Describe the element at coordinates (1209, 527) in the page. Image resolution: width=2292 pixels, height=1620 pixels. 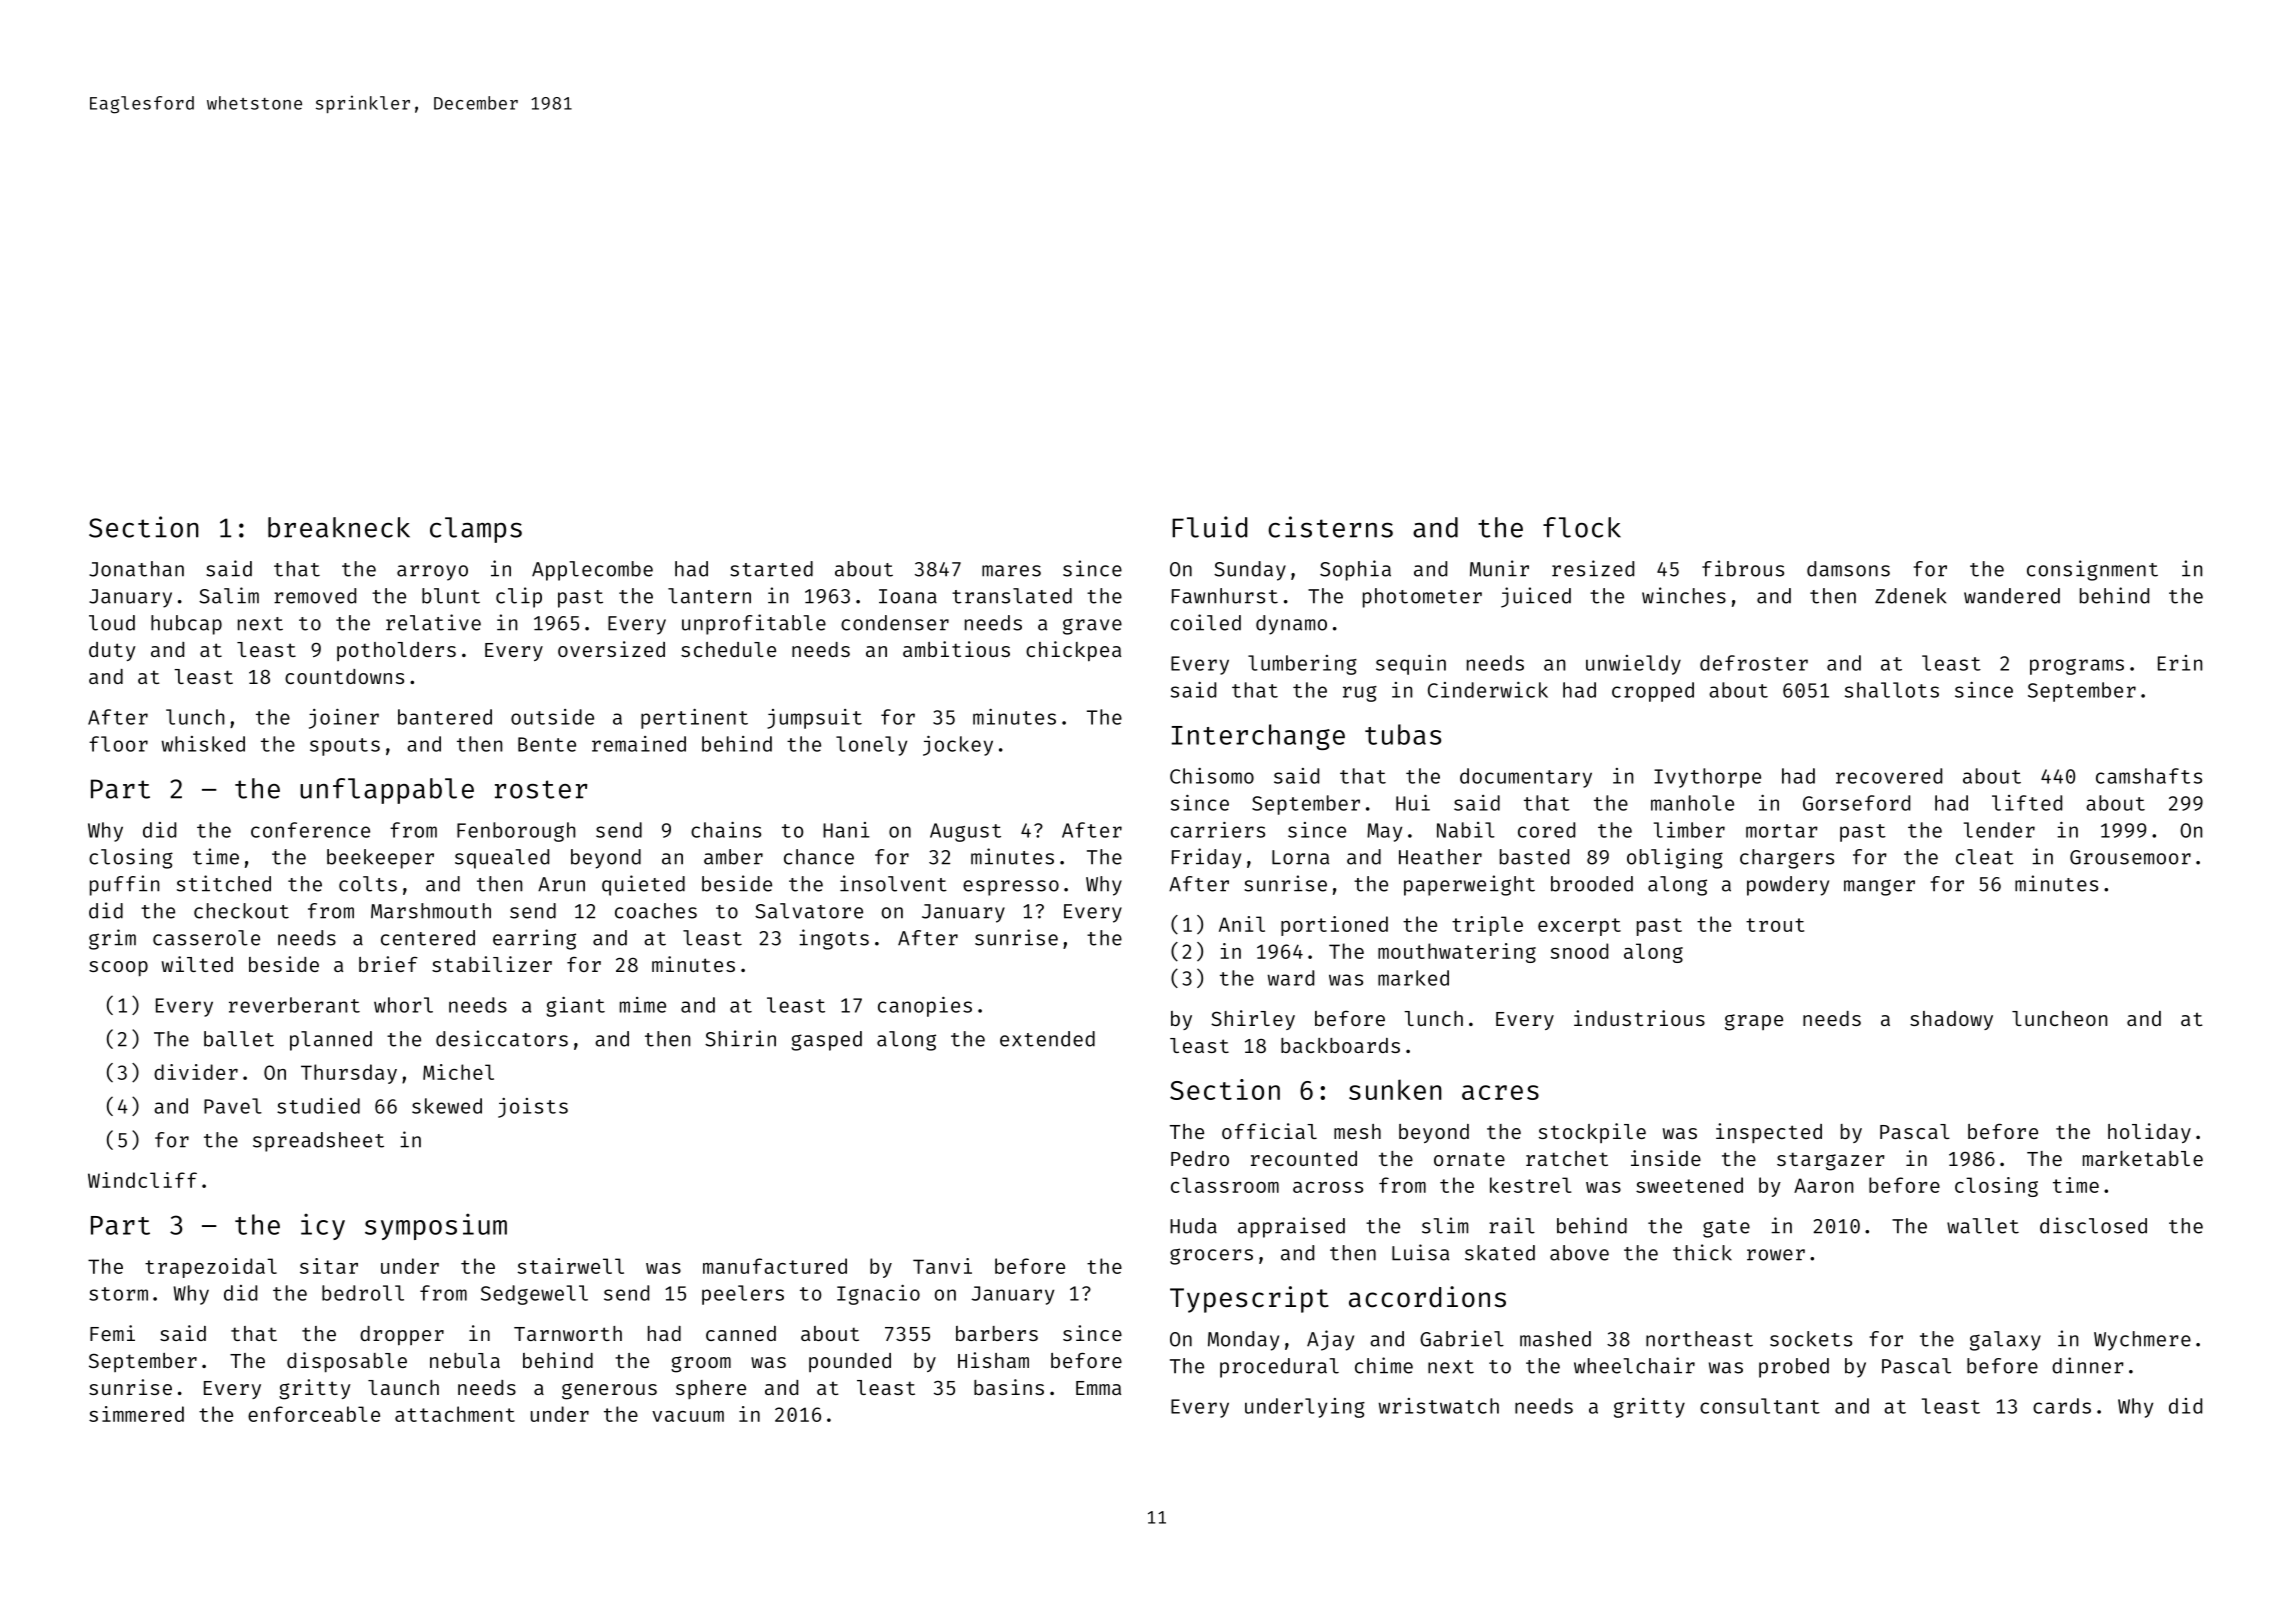
I see `Fluid` at that location.
